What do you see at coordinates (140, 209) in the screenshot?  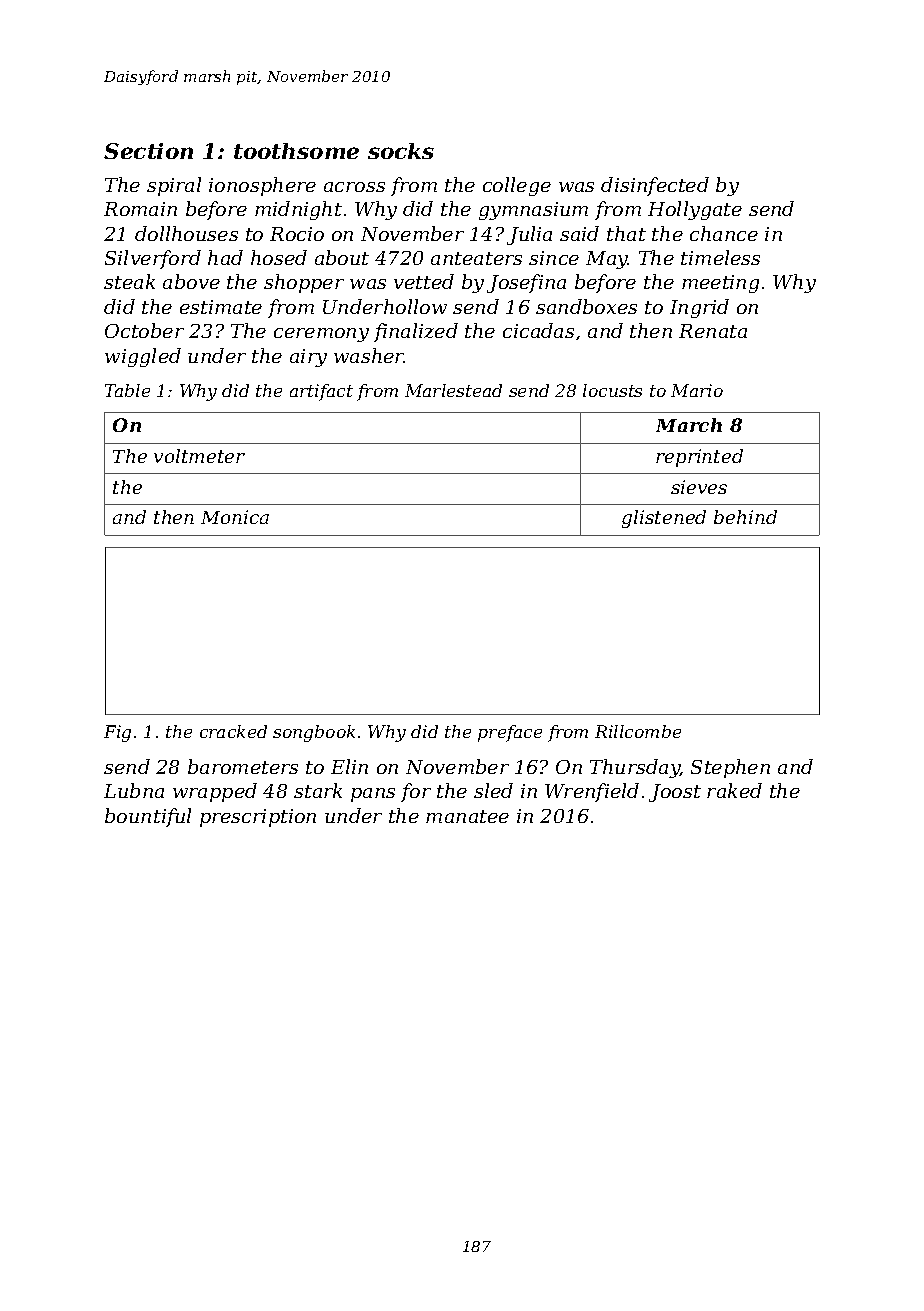 I see `Romain` at bounding box center [140, 209].
